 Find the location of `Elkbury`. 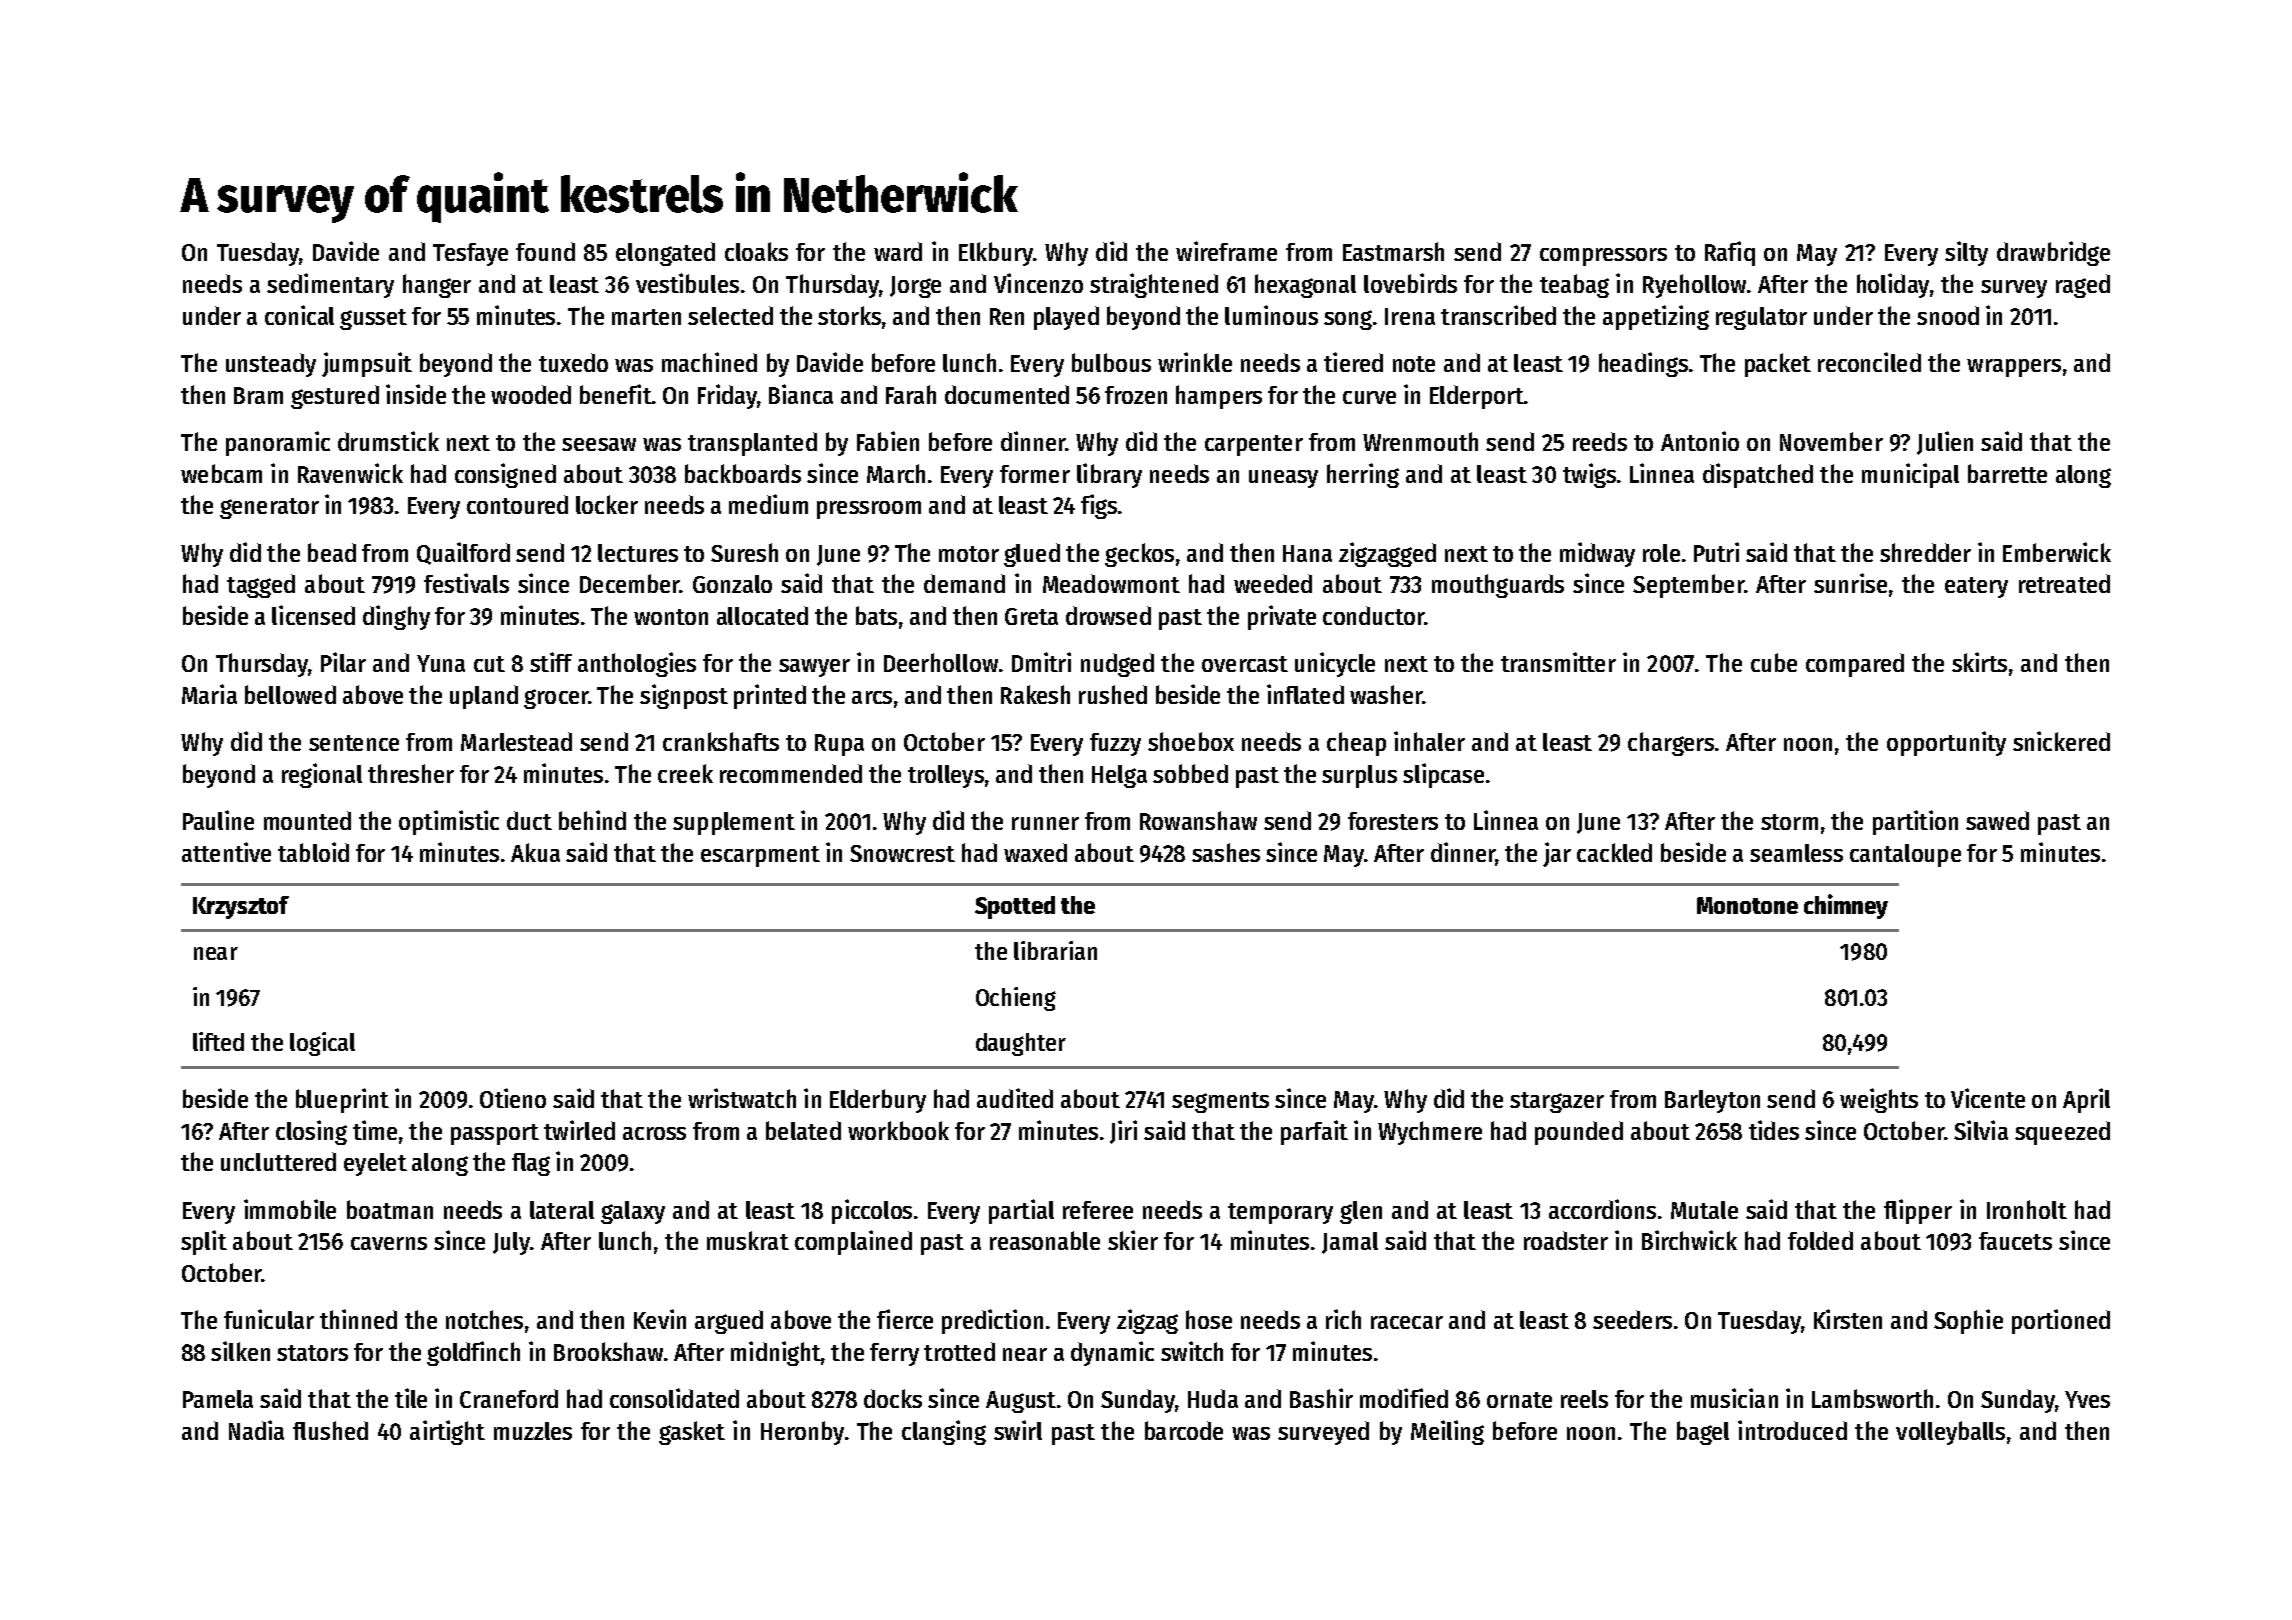

Elkbury is located at coordinates (996, 254).
